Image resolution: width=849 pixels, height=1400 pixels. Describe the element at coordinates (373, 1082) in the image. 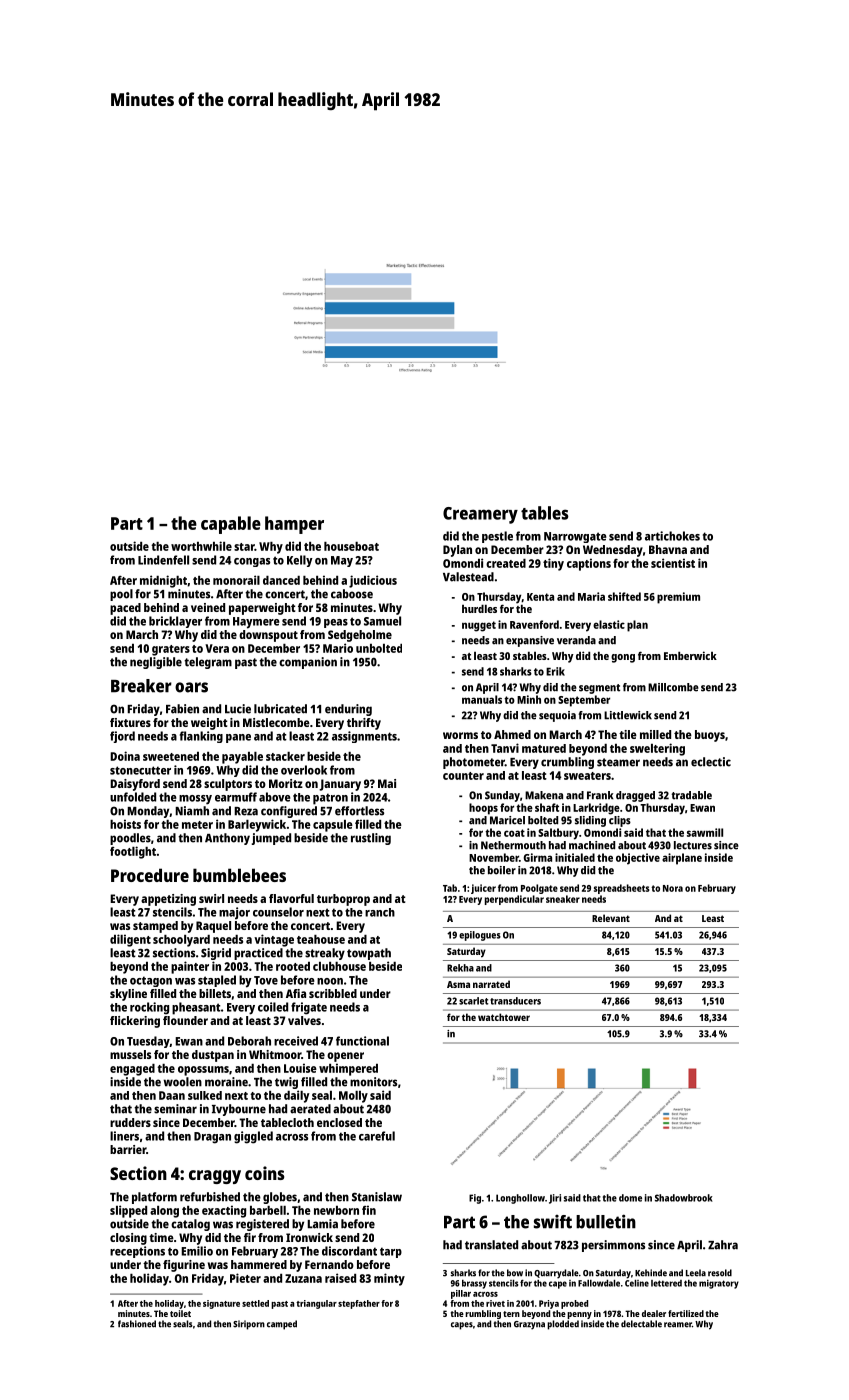

I see `monitors` at that location.
